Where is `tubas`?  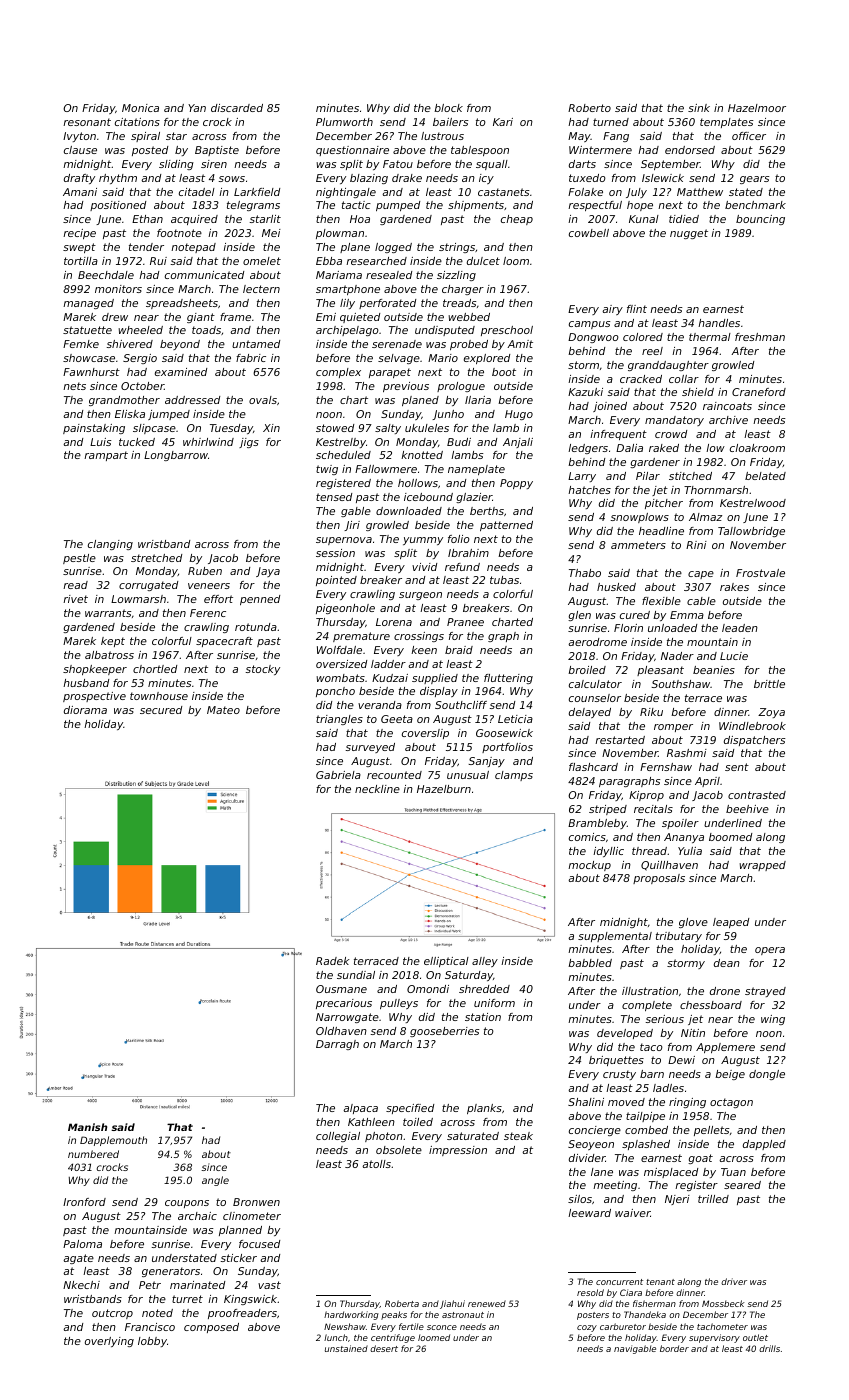
tubas is located at coordinates (504, 580).
